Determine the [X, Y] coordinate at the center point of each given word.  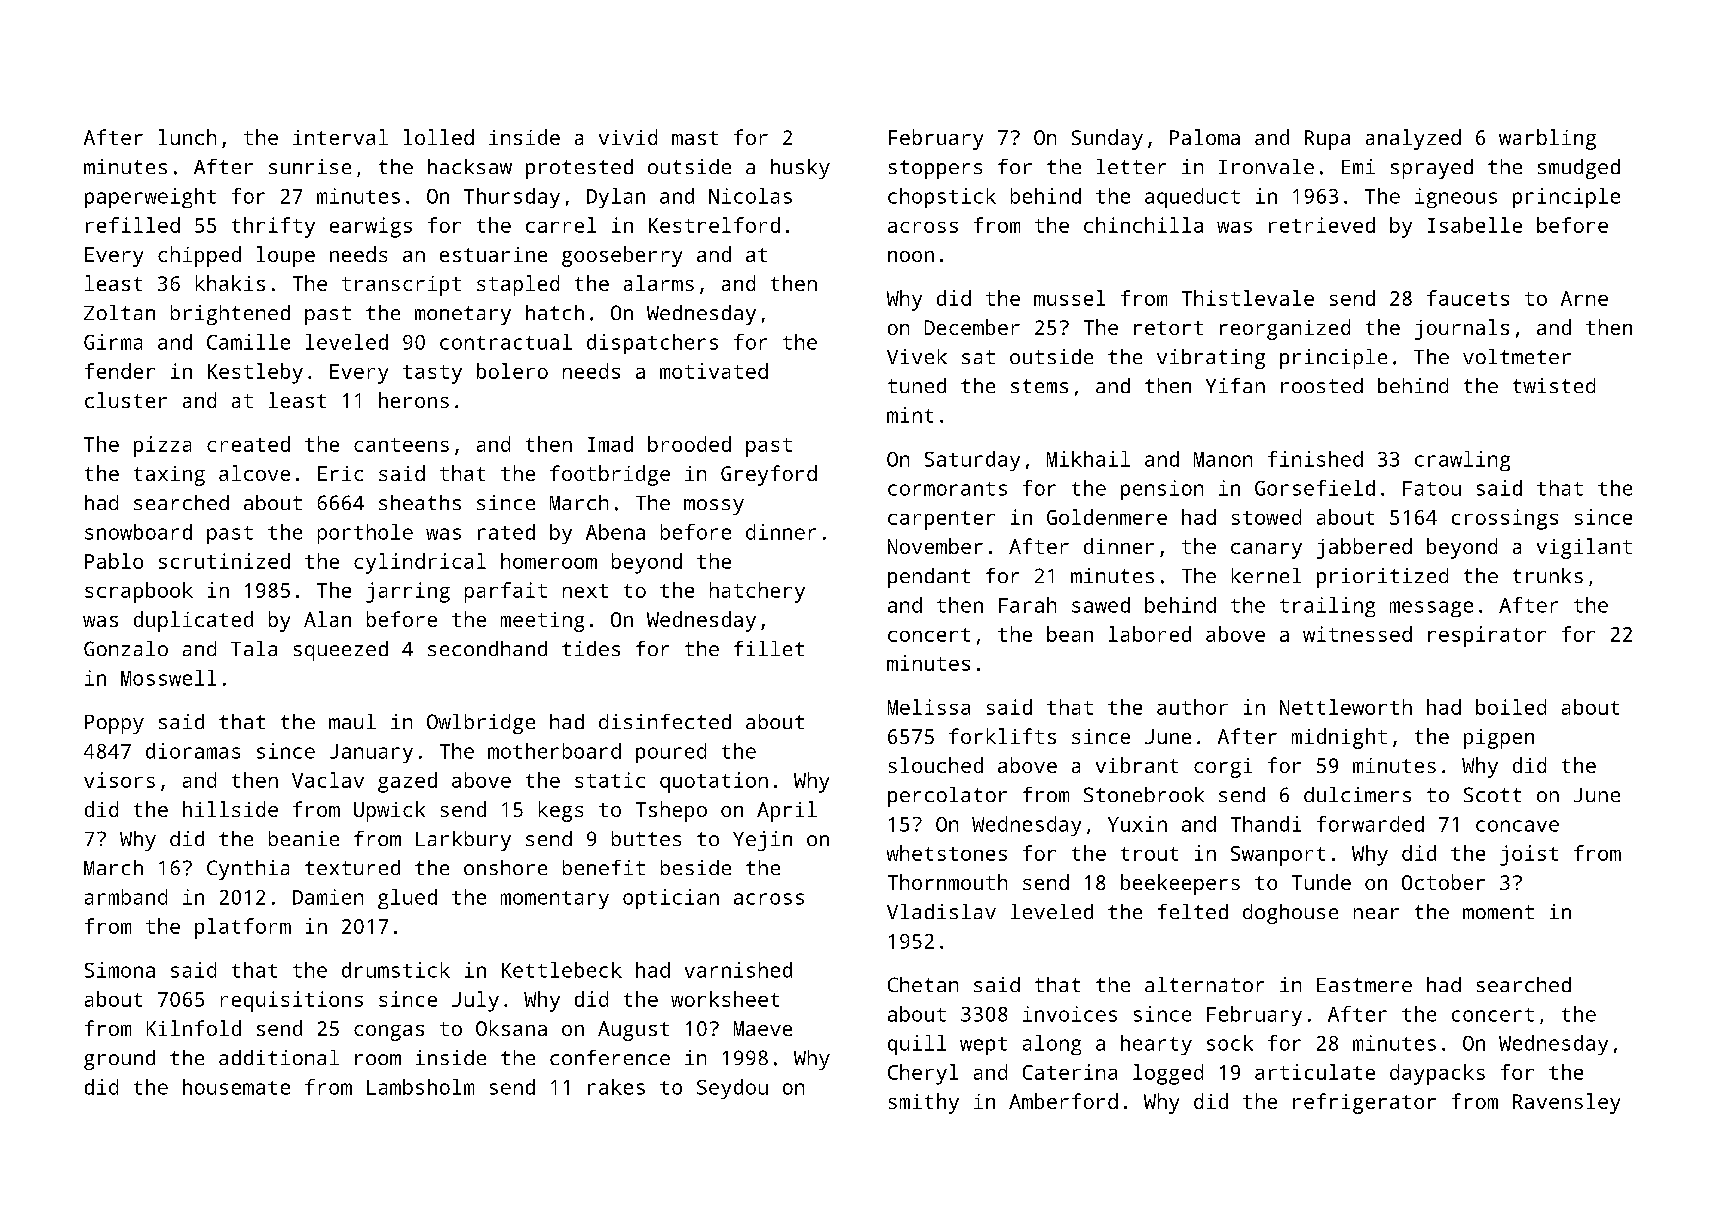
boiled [1511, 707]
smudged [1579, 169]
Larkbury [463, 841]
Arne [1584, 298]
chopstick [942, 198]
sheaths [420, 502]
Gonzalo [126, 648]
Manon [1223, 459]
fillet [769, 648]
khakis [230, 283]
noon [911, 256]
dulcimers [1357, 794]
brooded [689, 444]
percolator [947, 797]
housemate [236, 1087]
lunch [187, 137]
